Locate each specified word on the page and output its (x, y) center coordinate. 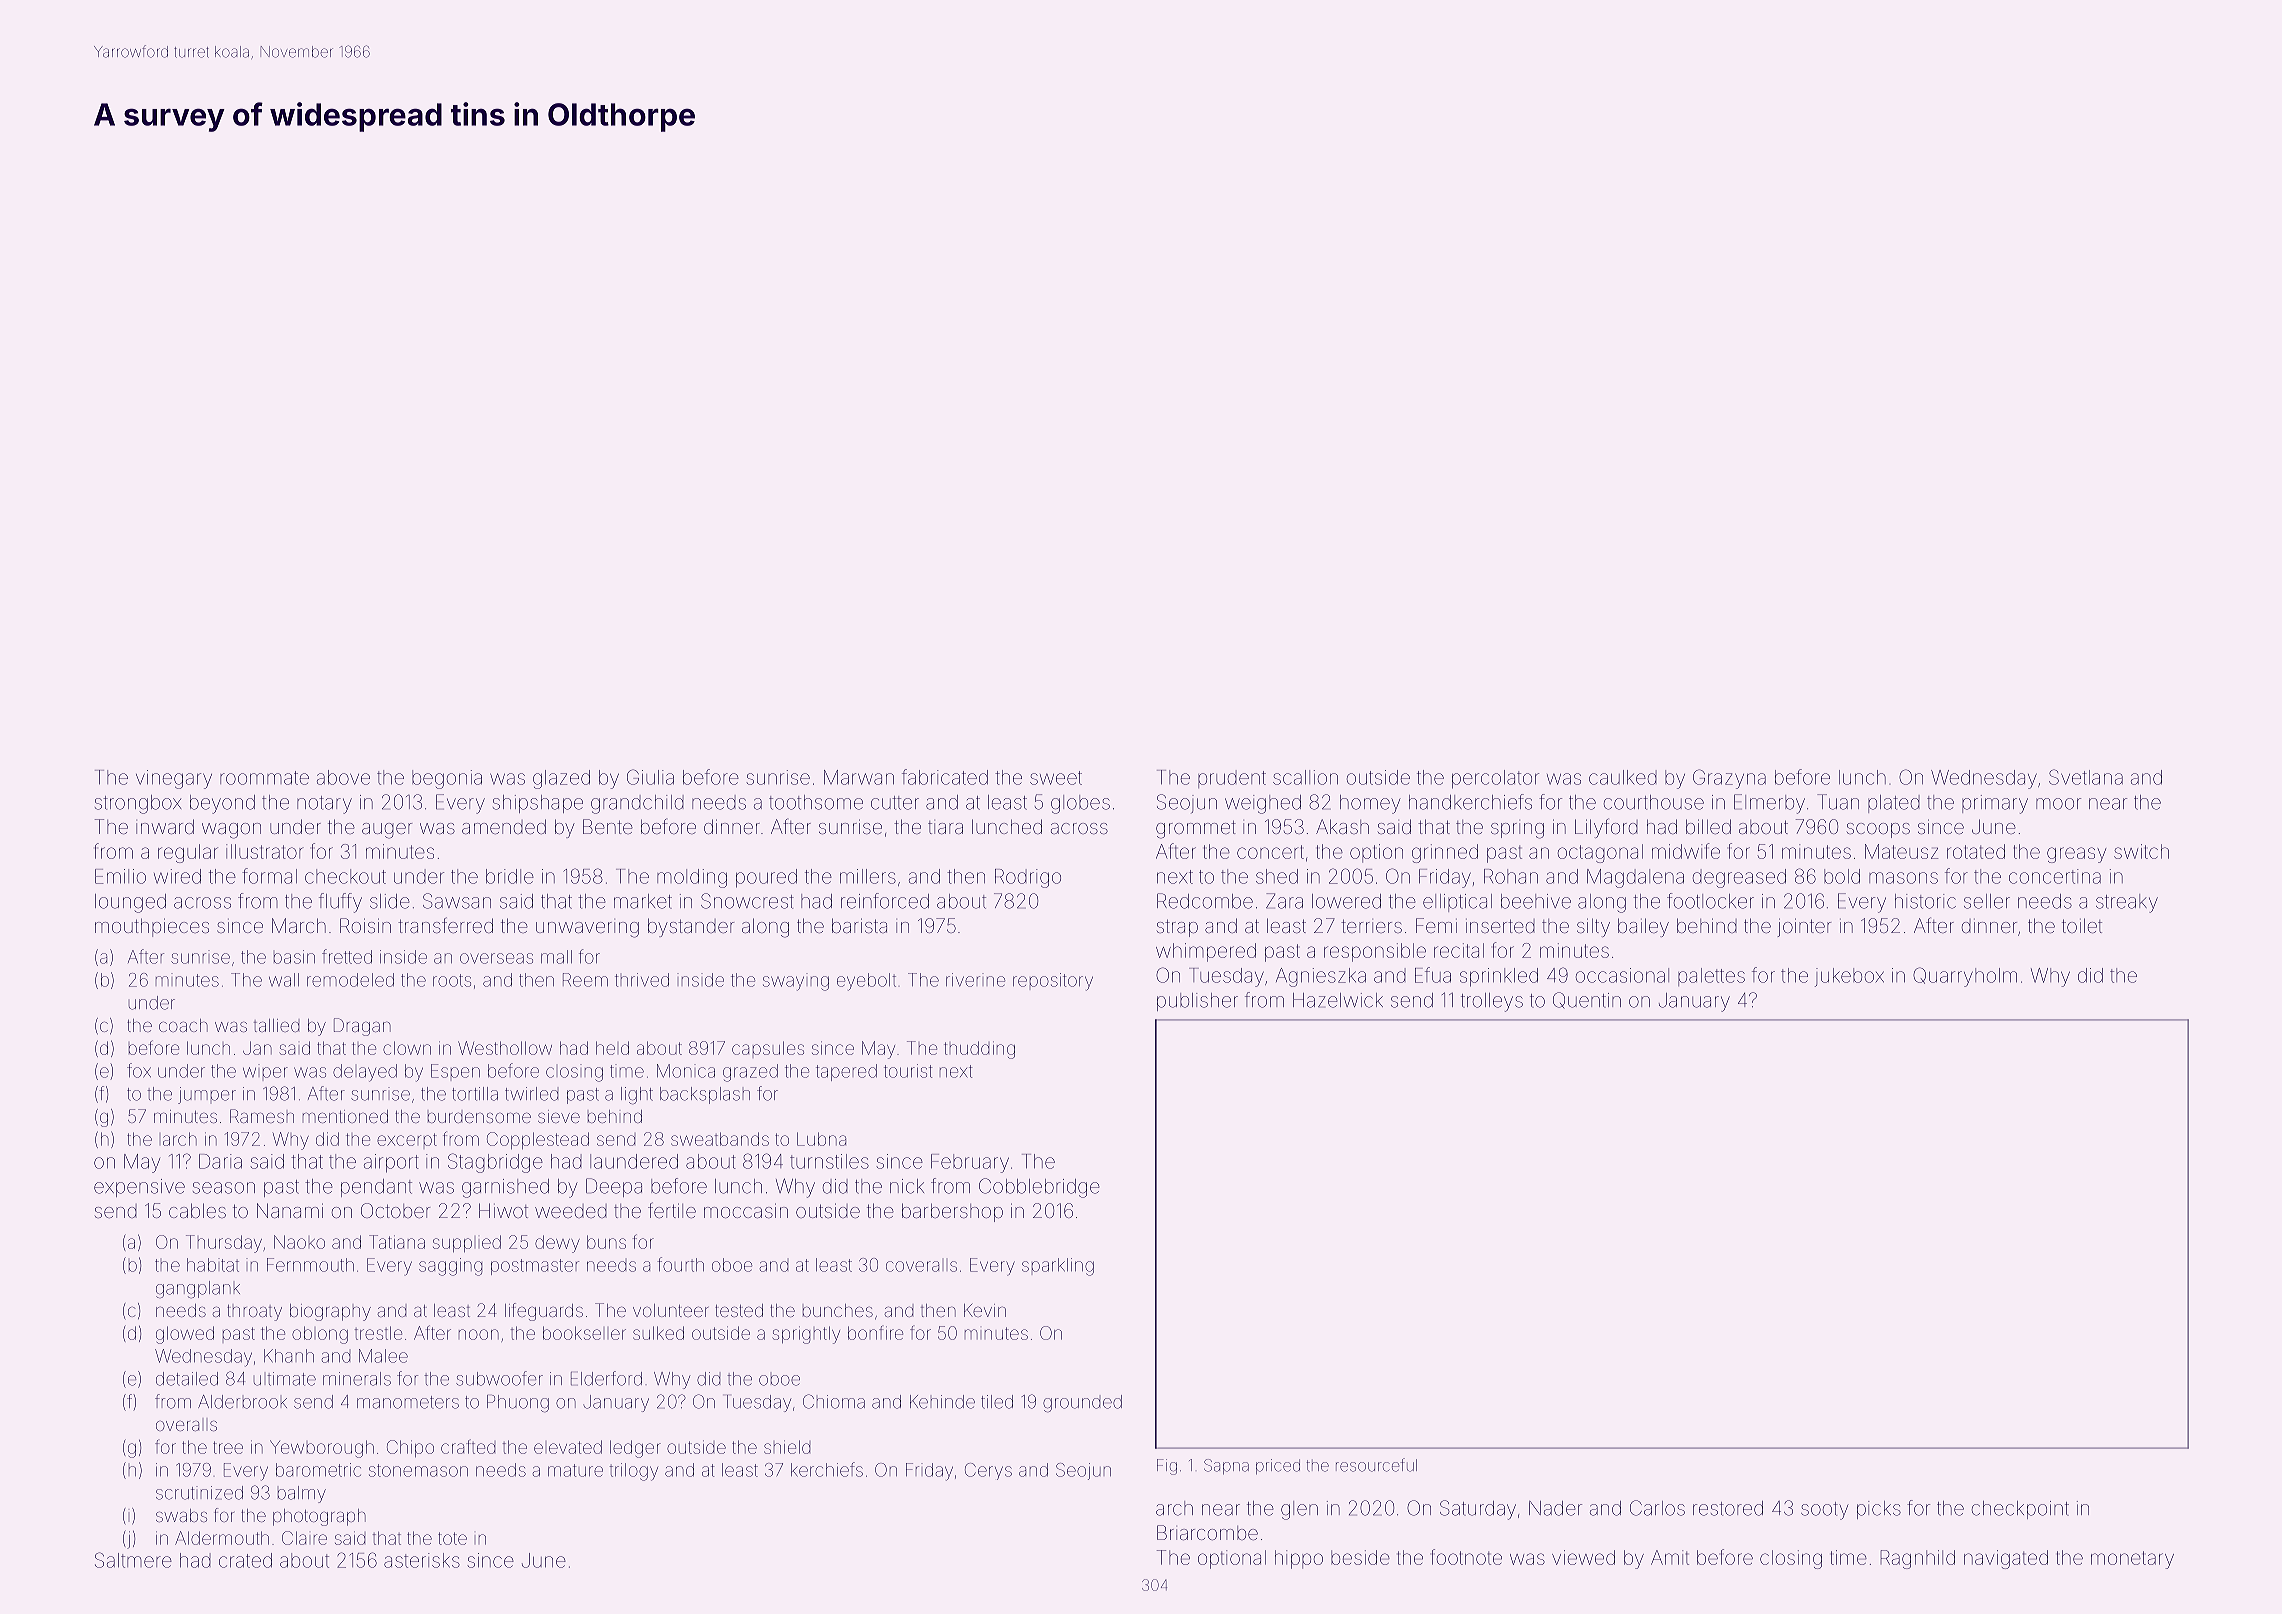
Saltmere (133, 1560)
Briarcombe (1207, 1532)
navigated (2006, 1559)
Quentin (1587, 1000)
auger (387, 831)
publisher (1197, 1002)
